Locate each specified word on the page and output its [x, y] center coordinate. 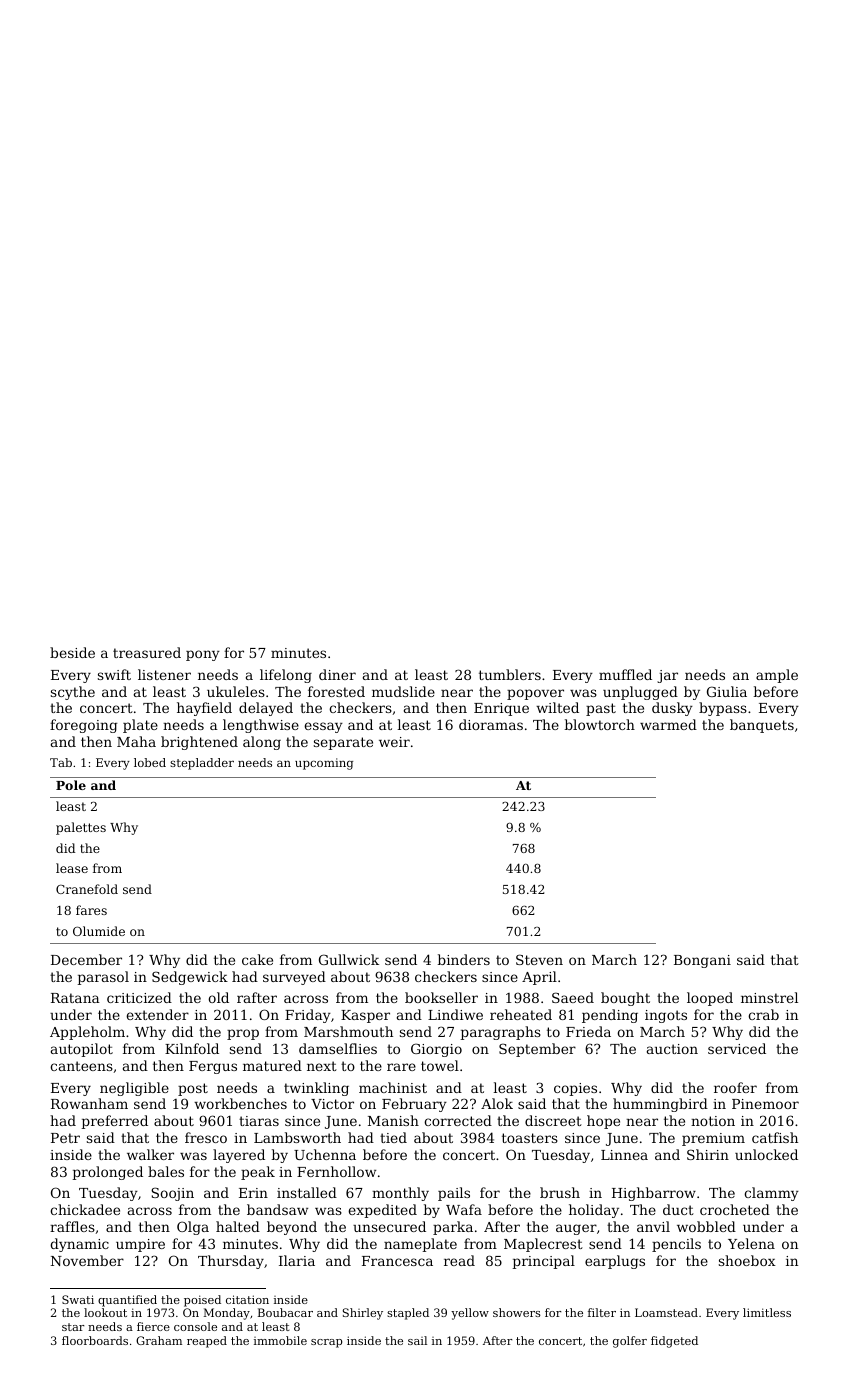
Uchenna [325, 1154]
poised [202, 1301]
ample [777, 676]
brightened [199, 743]
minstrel [769, 997]
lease [72, 868]
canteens [81, 1066]
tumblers [510, 674]
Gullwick [349, 959]
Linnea [624, 1155]
